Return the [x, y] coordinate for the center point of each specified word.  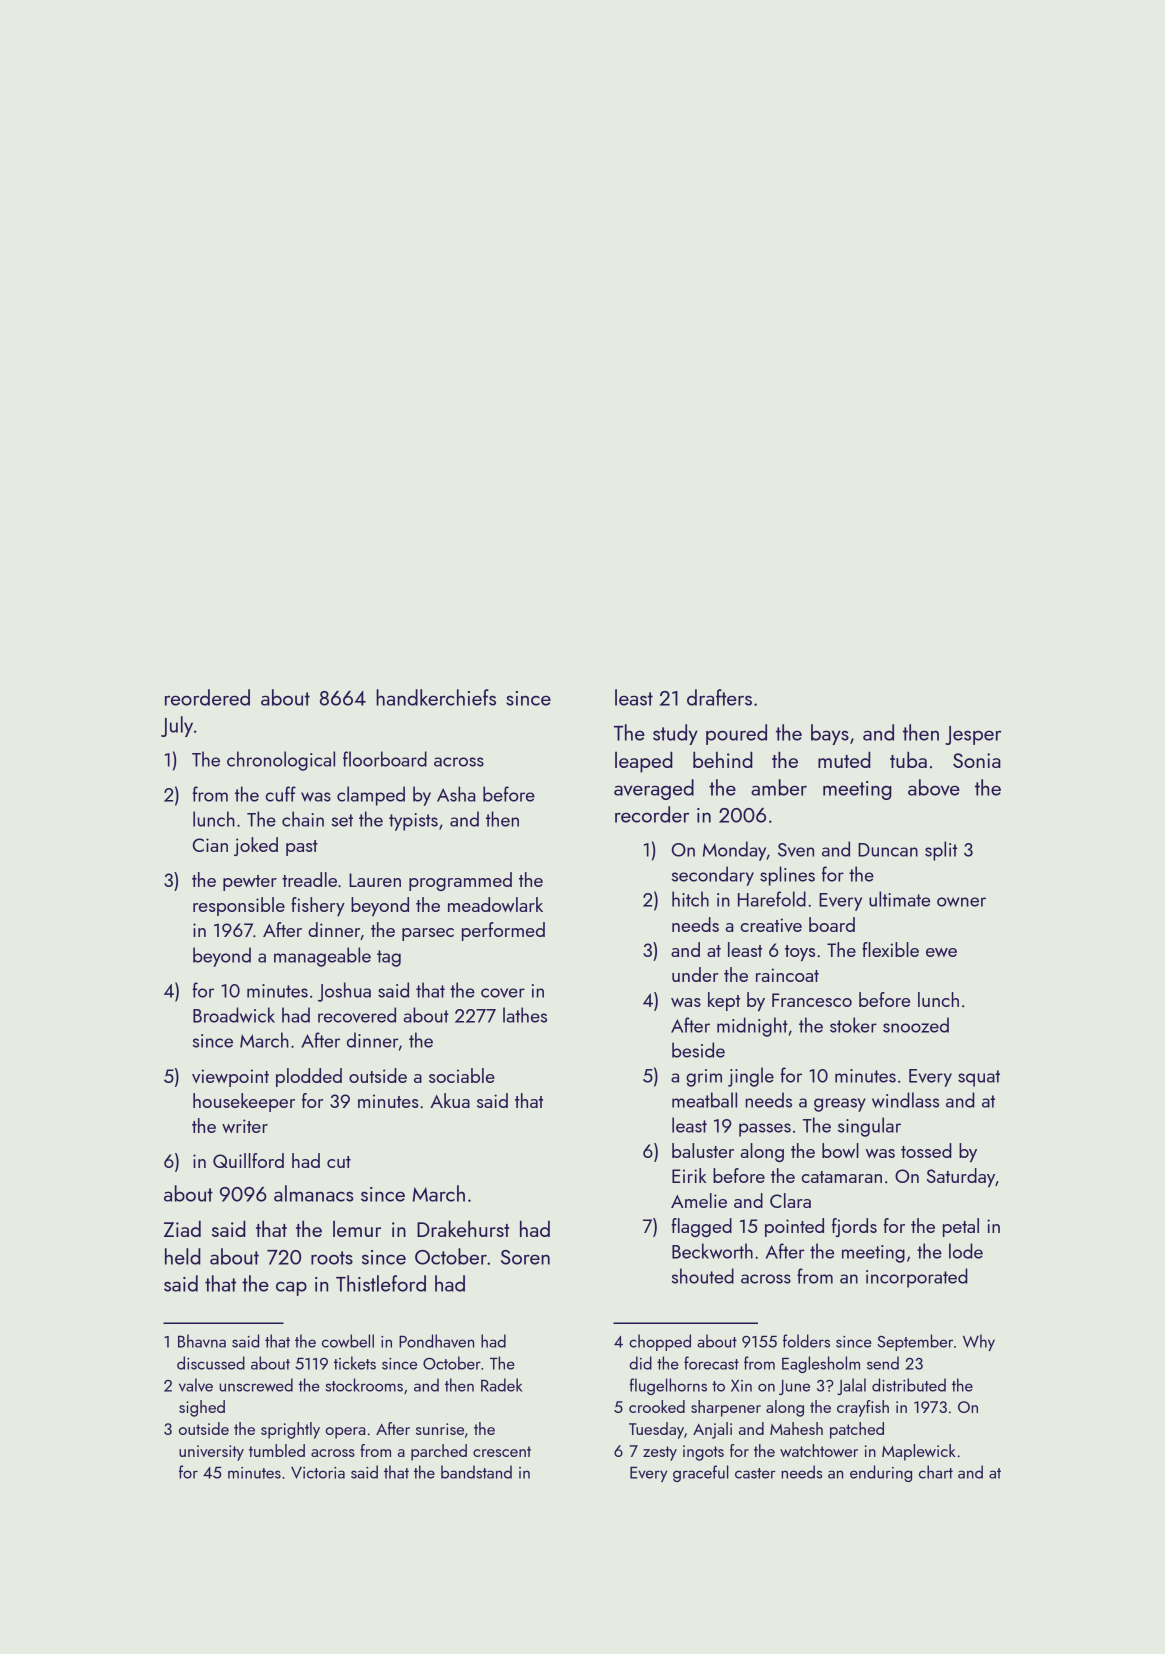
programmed [460, 881]
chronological [281, 761]
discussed [211, 1363]
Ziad [182, 1229]
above [934, 787]
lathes [525, 1015]
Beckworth [712, 1251]
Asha [456, 794]
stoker [853, 1025]
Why [979, 1342]
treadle [309, 879]
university [211, 1453]
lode [966, 1251]
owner [961, 902]
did [640, 1363]
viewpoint [230, 1078]
